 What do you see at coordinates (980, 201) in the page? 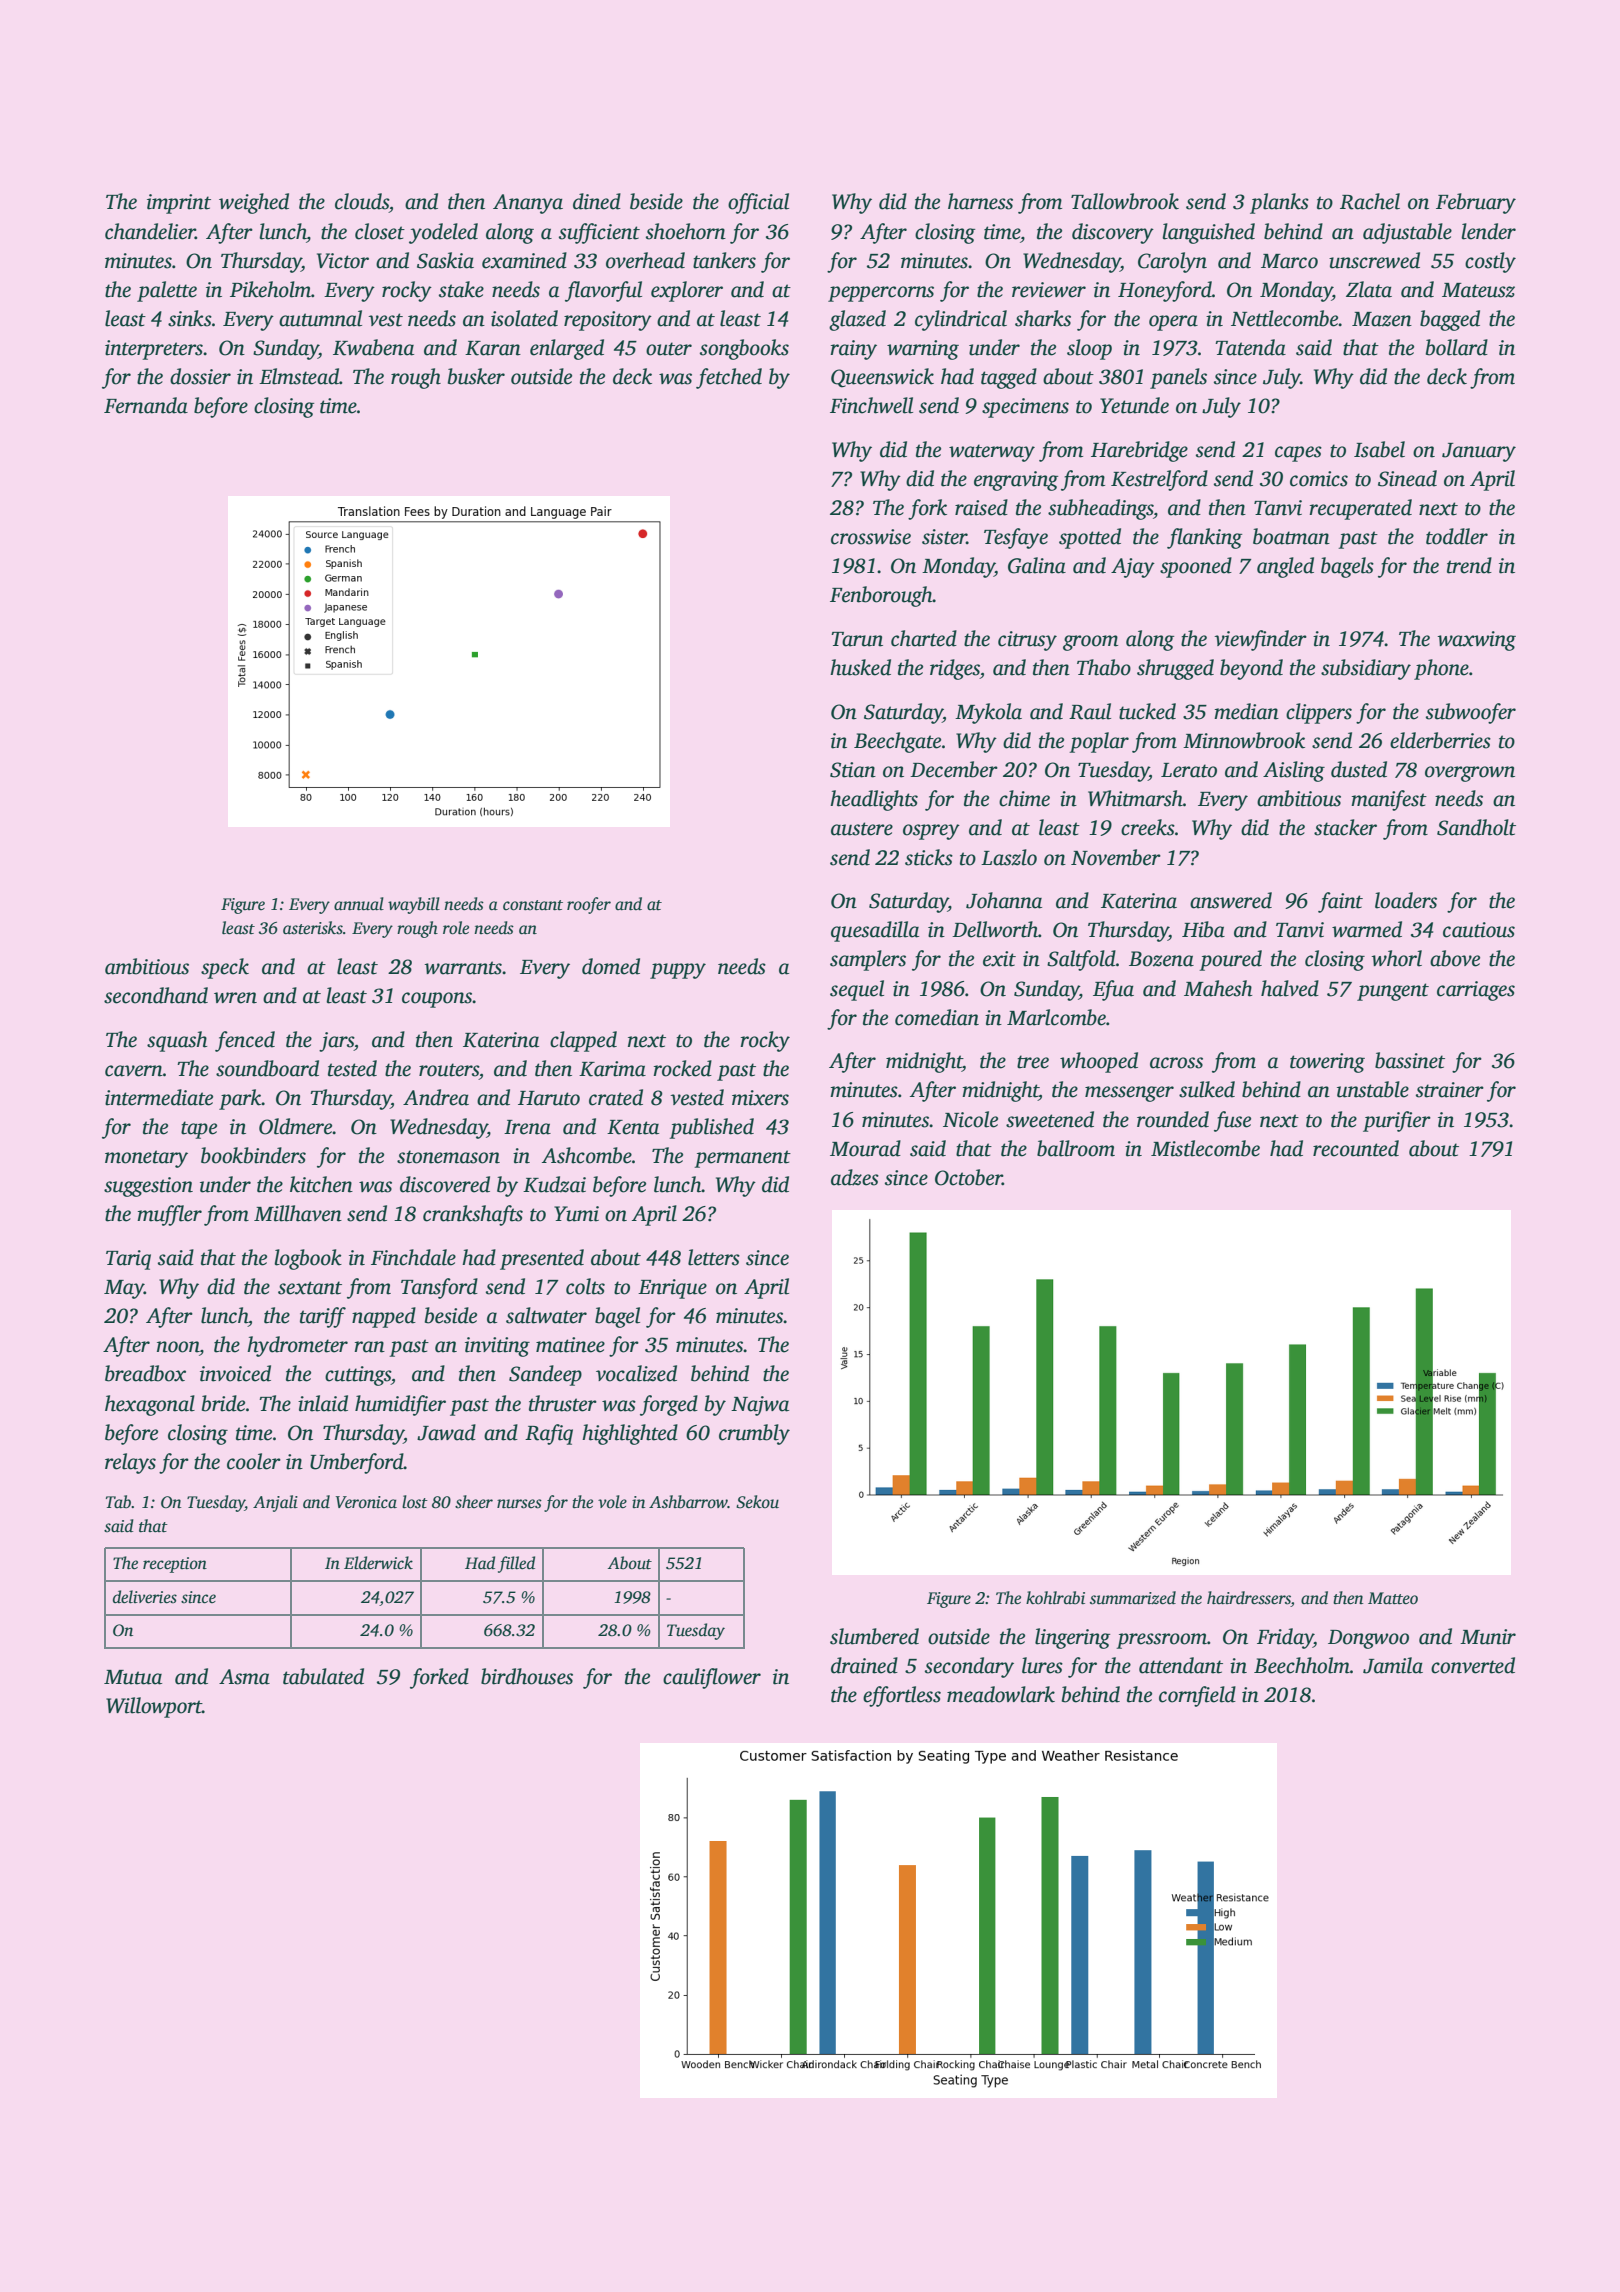
I see `harness` at bounding box center [980, 201].
